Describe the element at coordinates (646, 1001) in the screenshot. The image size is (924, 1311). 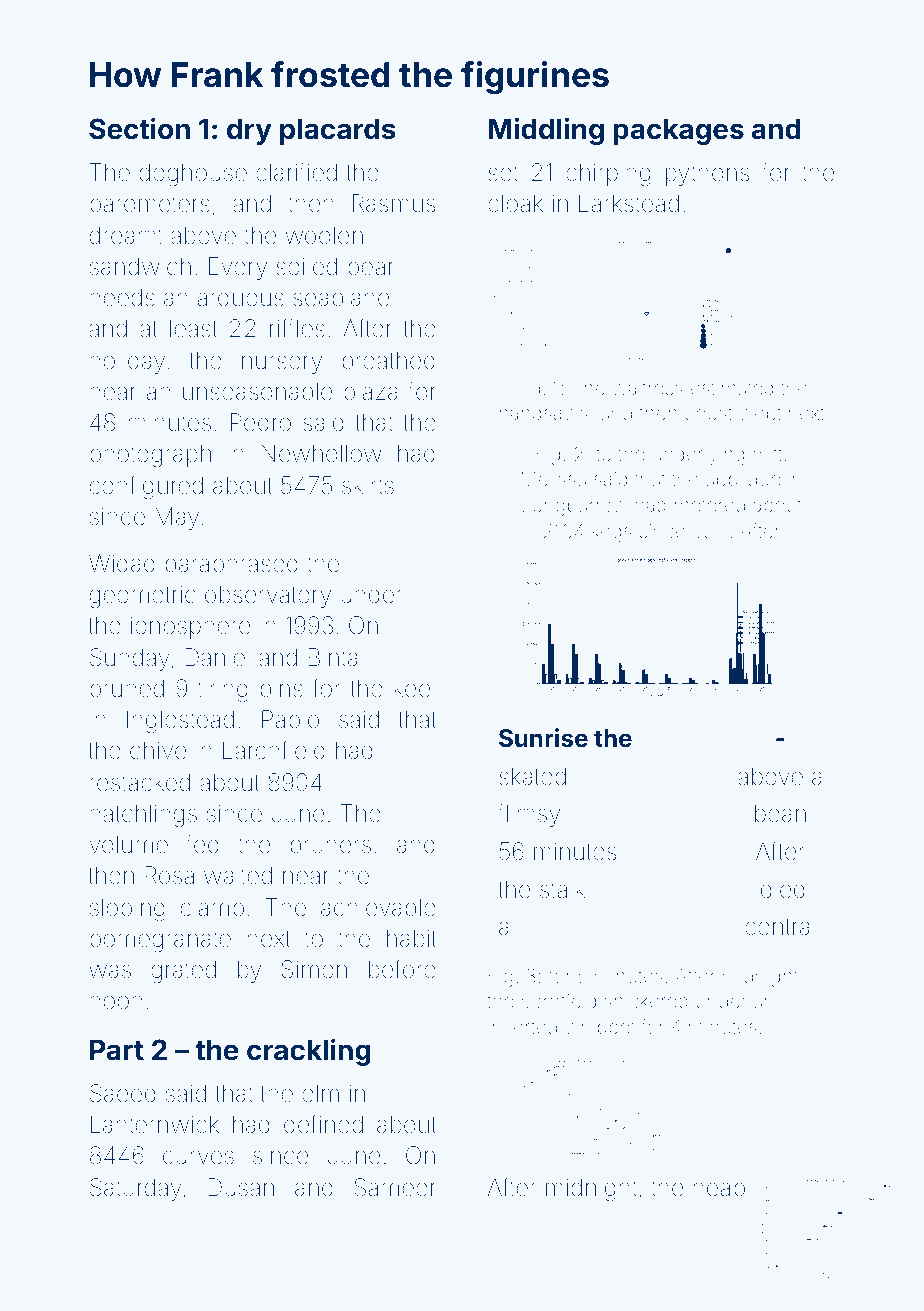
I see `snickered` at that location.
